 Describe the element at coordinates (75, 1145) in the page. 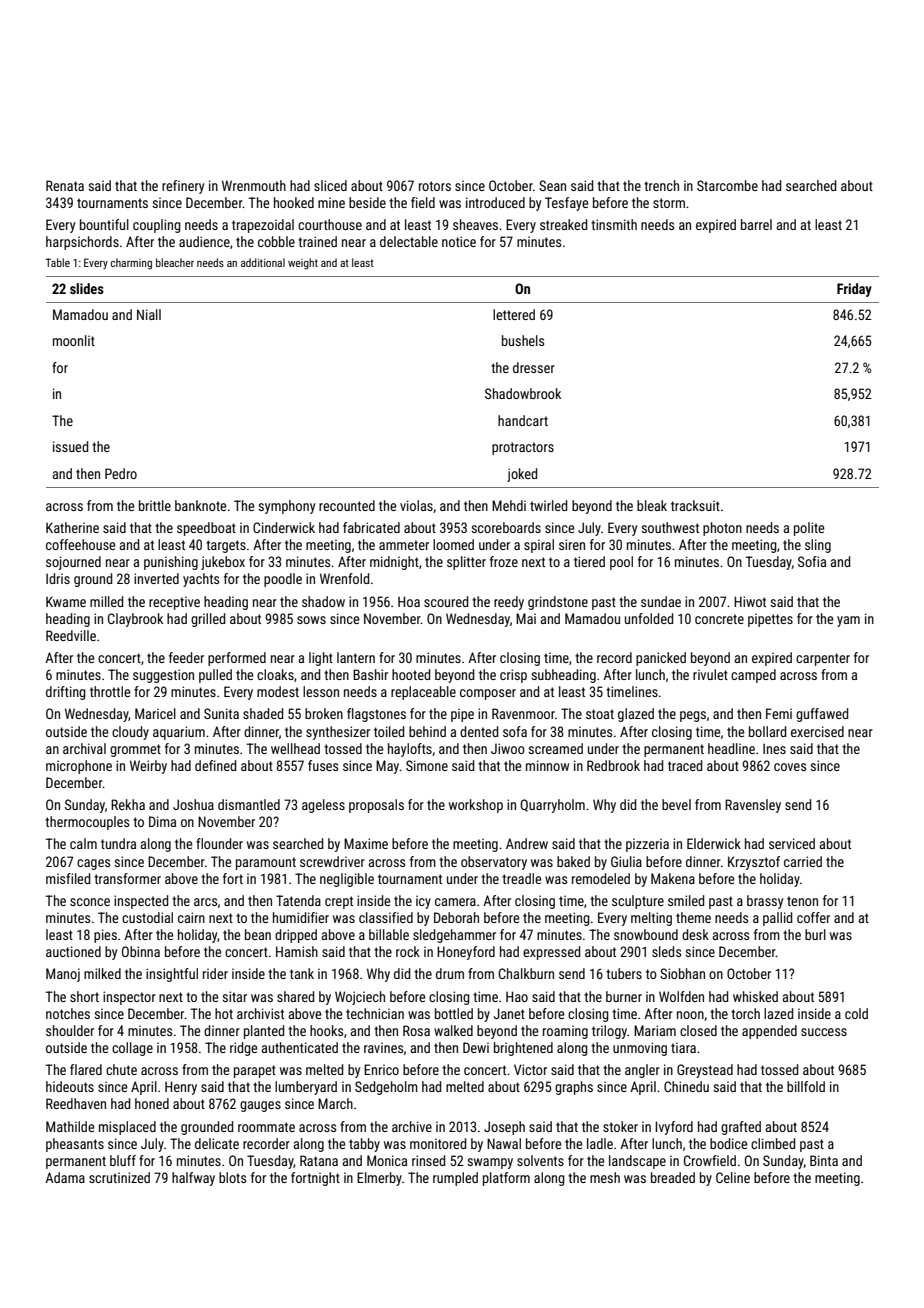

I see `pheasants` at that location.
